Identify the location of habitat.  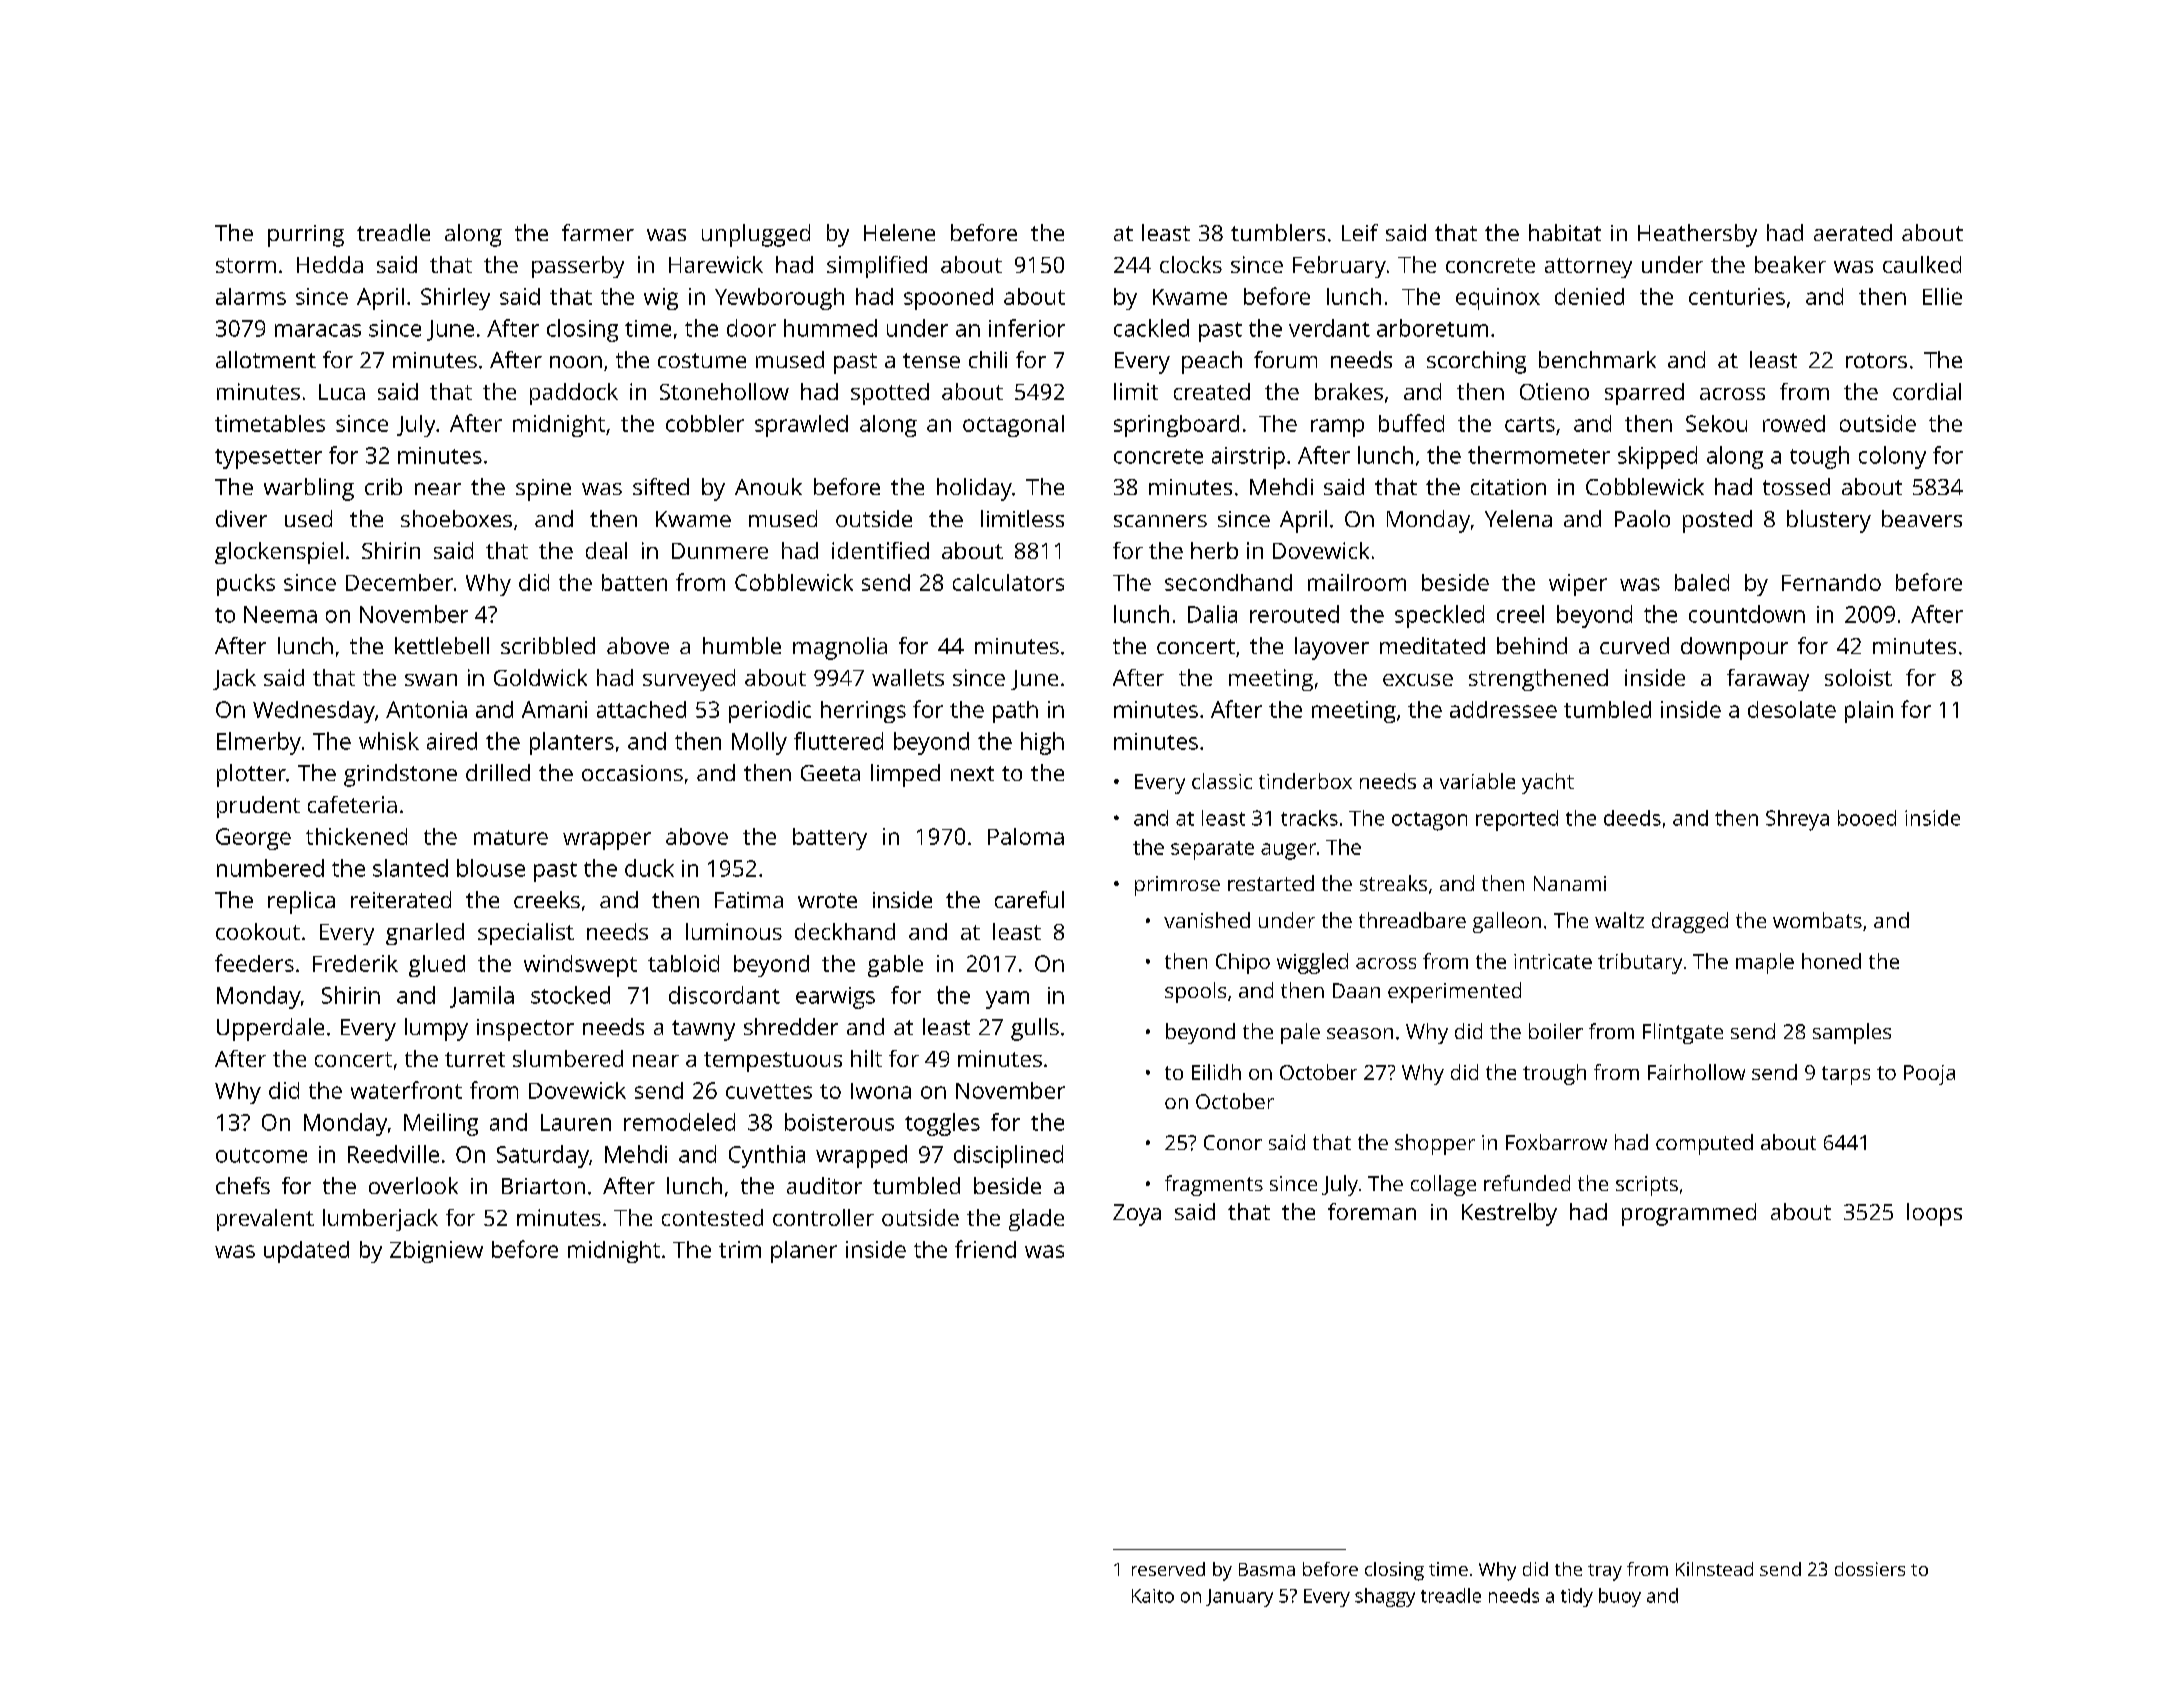
(1565, 232).
